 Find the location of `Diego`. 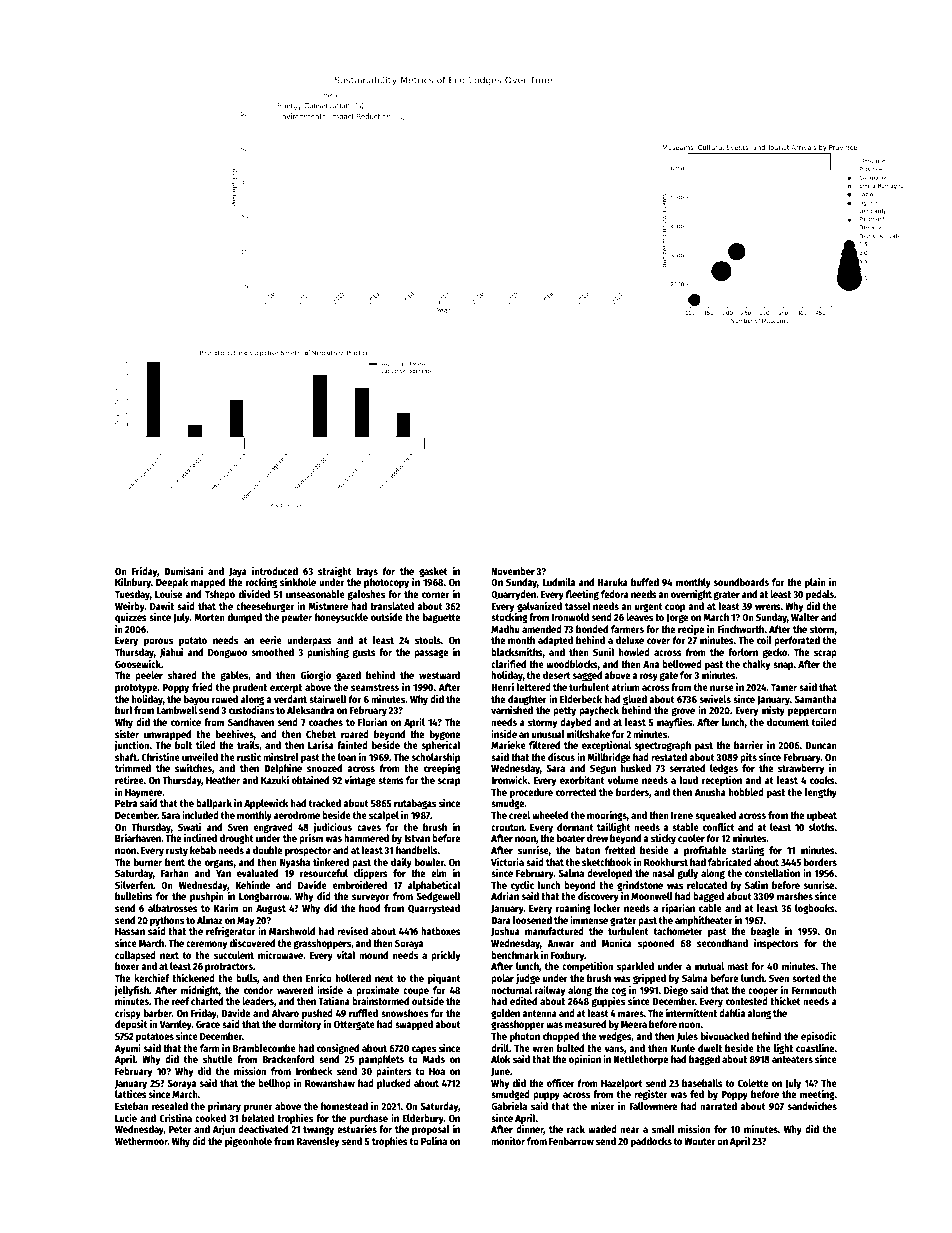

Diego is located at coordinates (676, 991).
